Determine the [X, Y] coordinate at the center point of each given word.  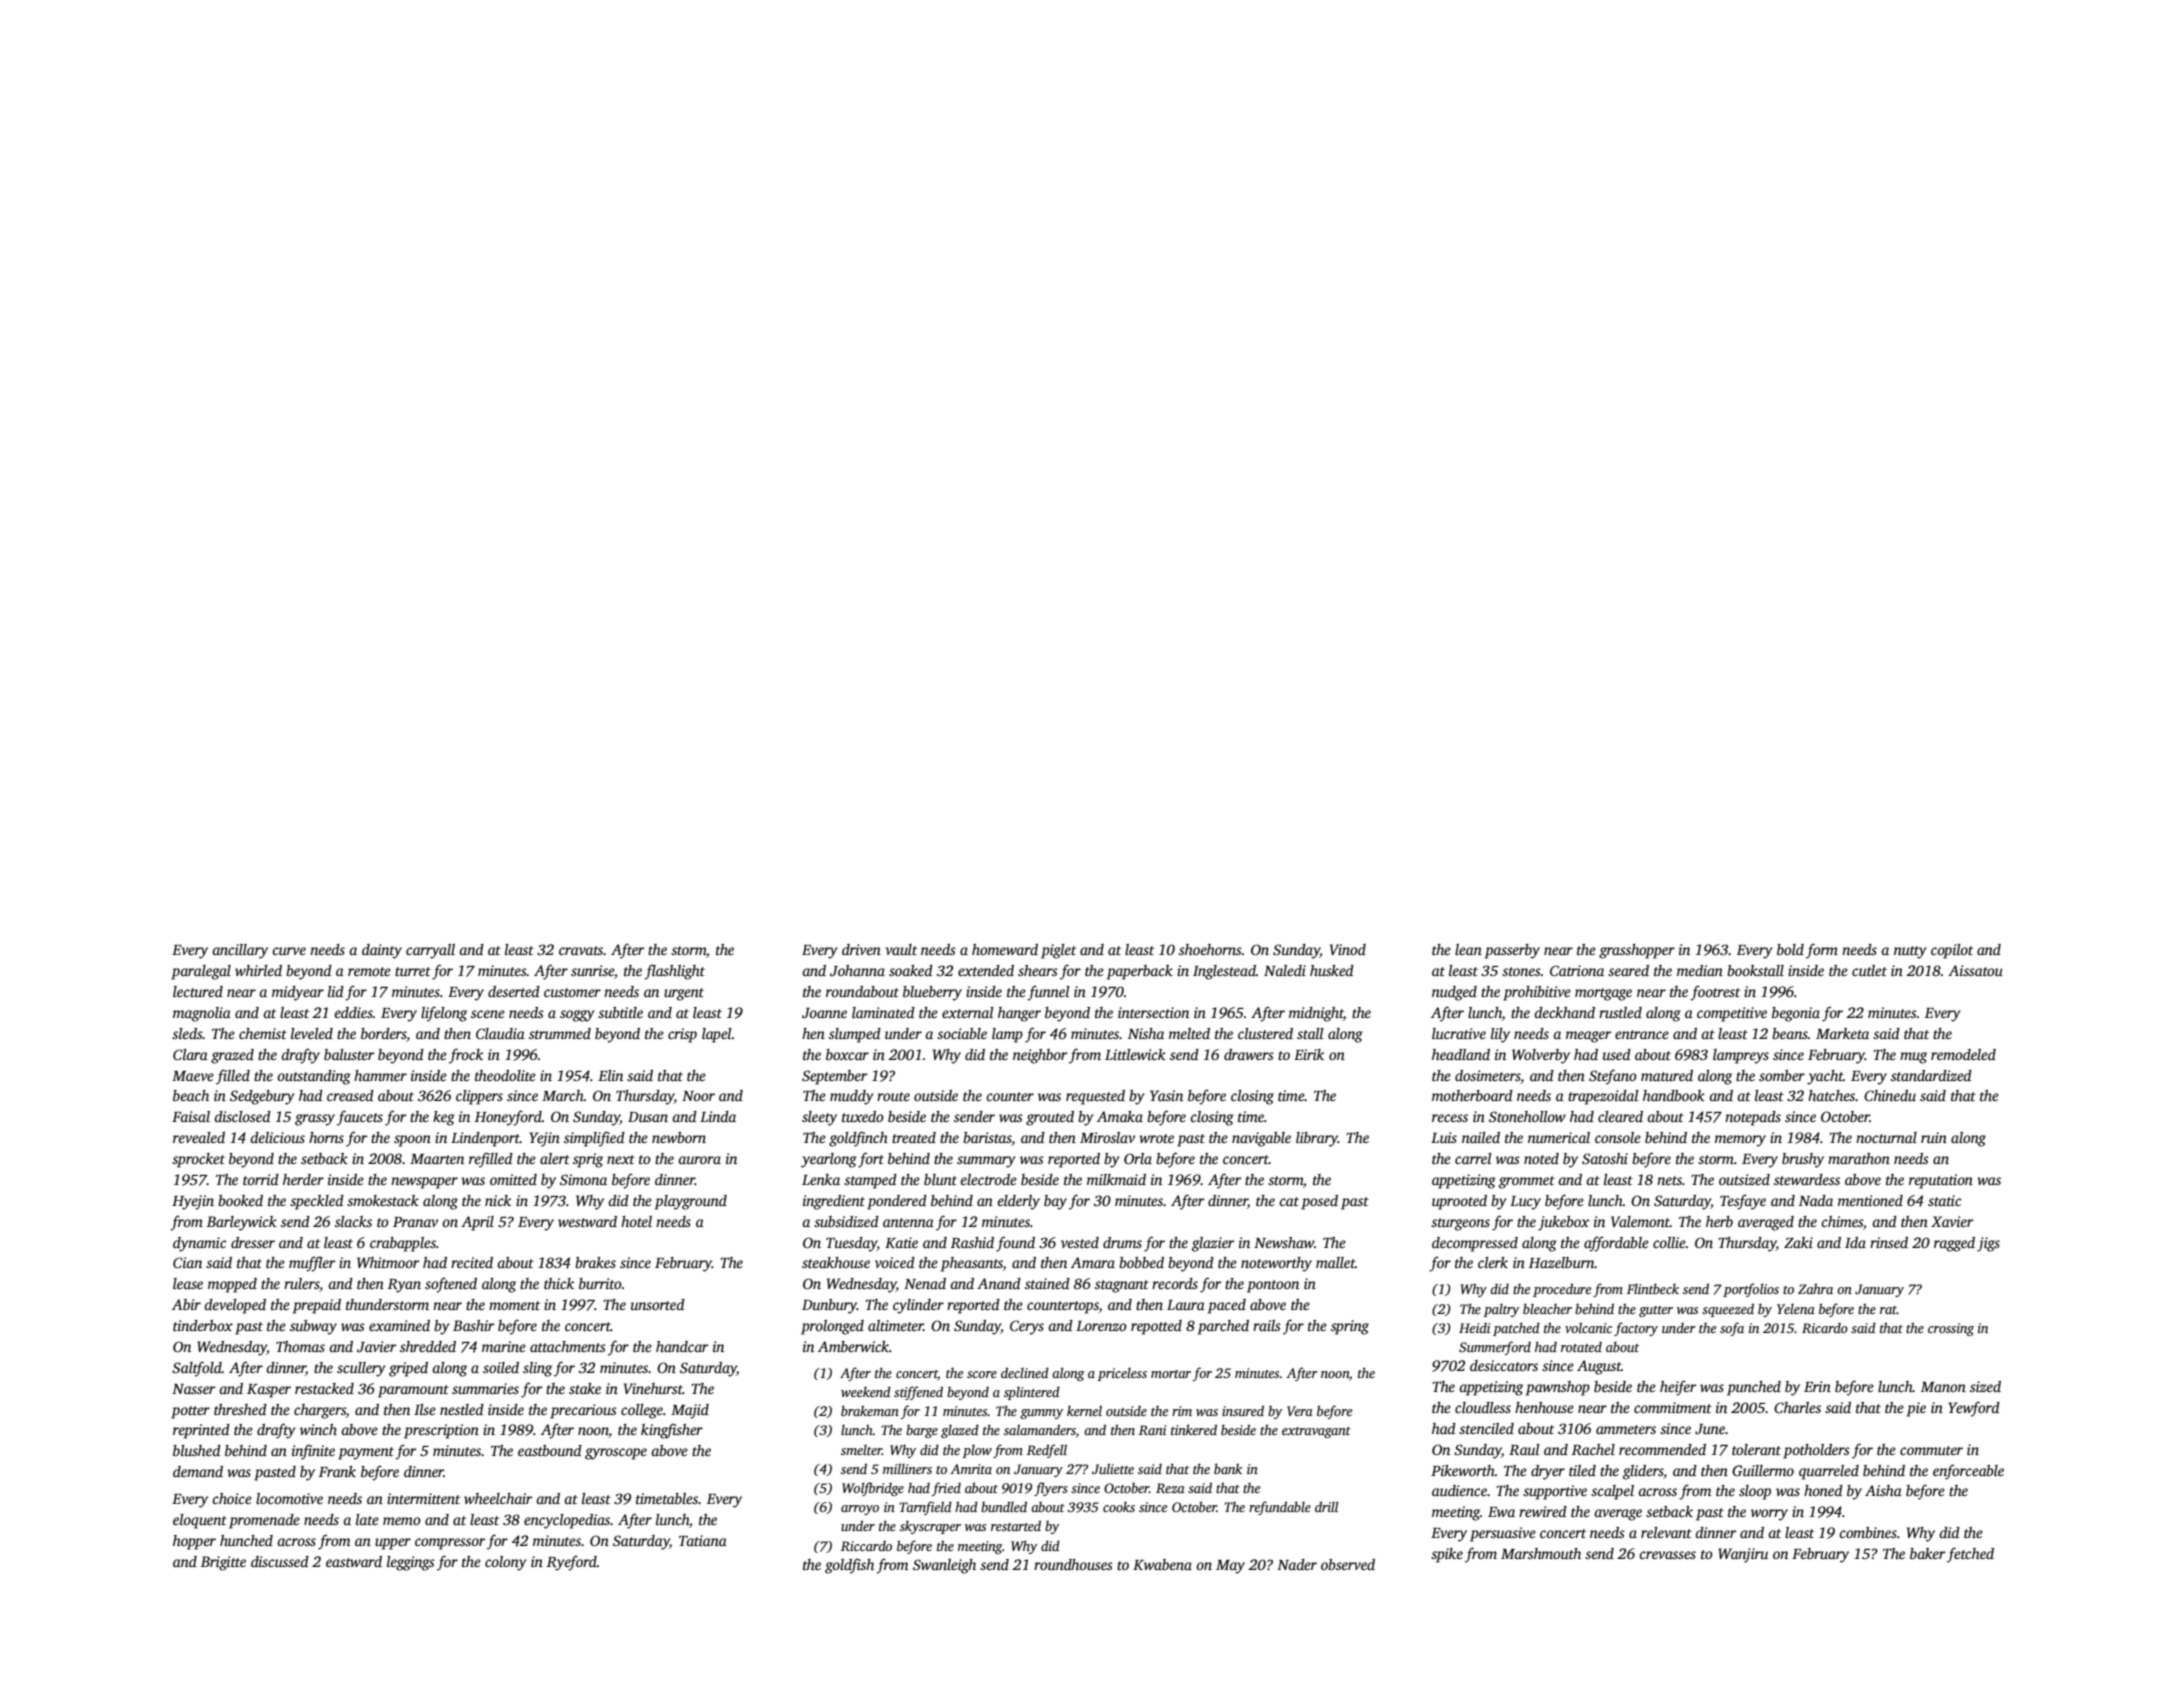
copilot [1952, 951]
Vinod [1348, 949]
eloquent [200, 1521]
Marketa [1842, 1033]
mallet [1335, 1262]
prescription [441, 1431]
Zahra [1815, 1288]
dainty [382, 951]
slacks [353, 1221]
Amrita [971, 1469]
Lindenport [485, 1139]
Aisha [1883, 1490]
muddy [852, 1097]
